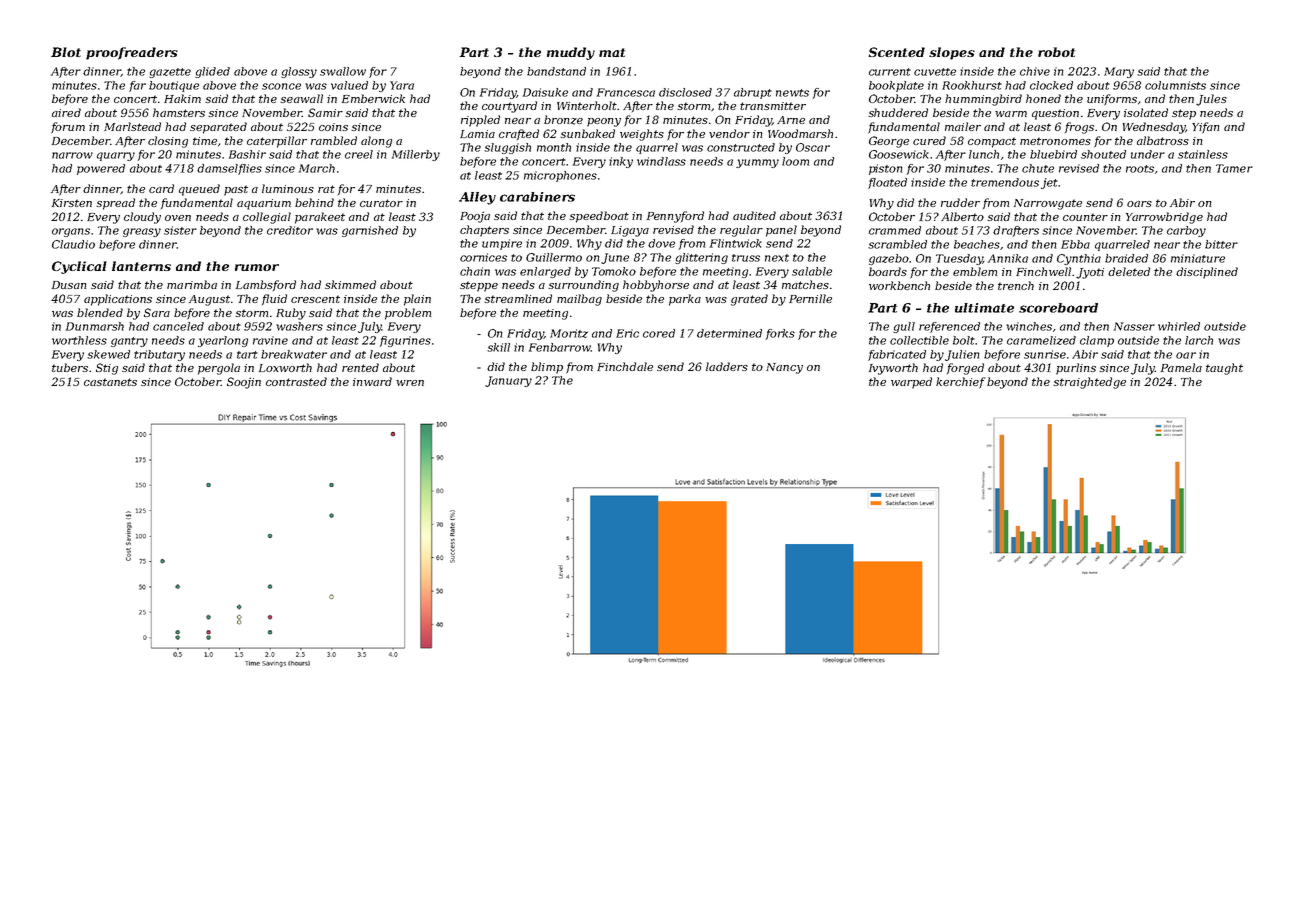  I want to click on Nancy, so click(784, 368).
